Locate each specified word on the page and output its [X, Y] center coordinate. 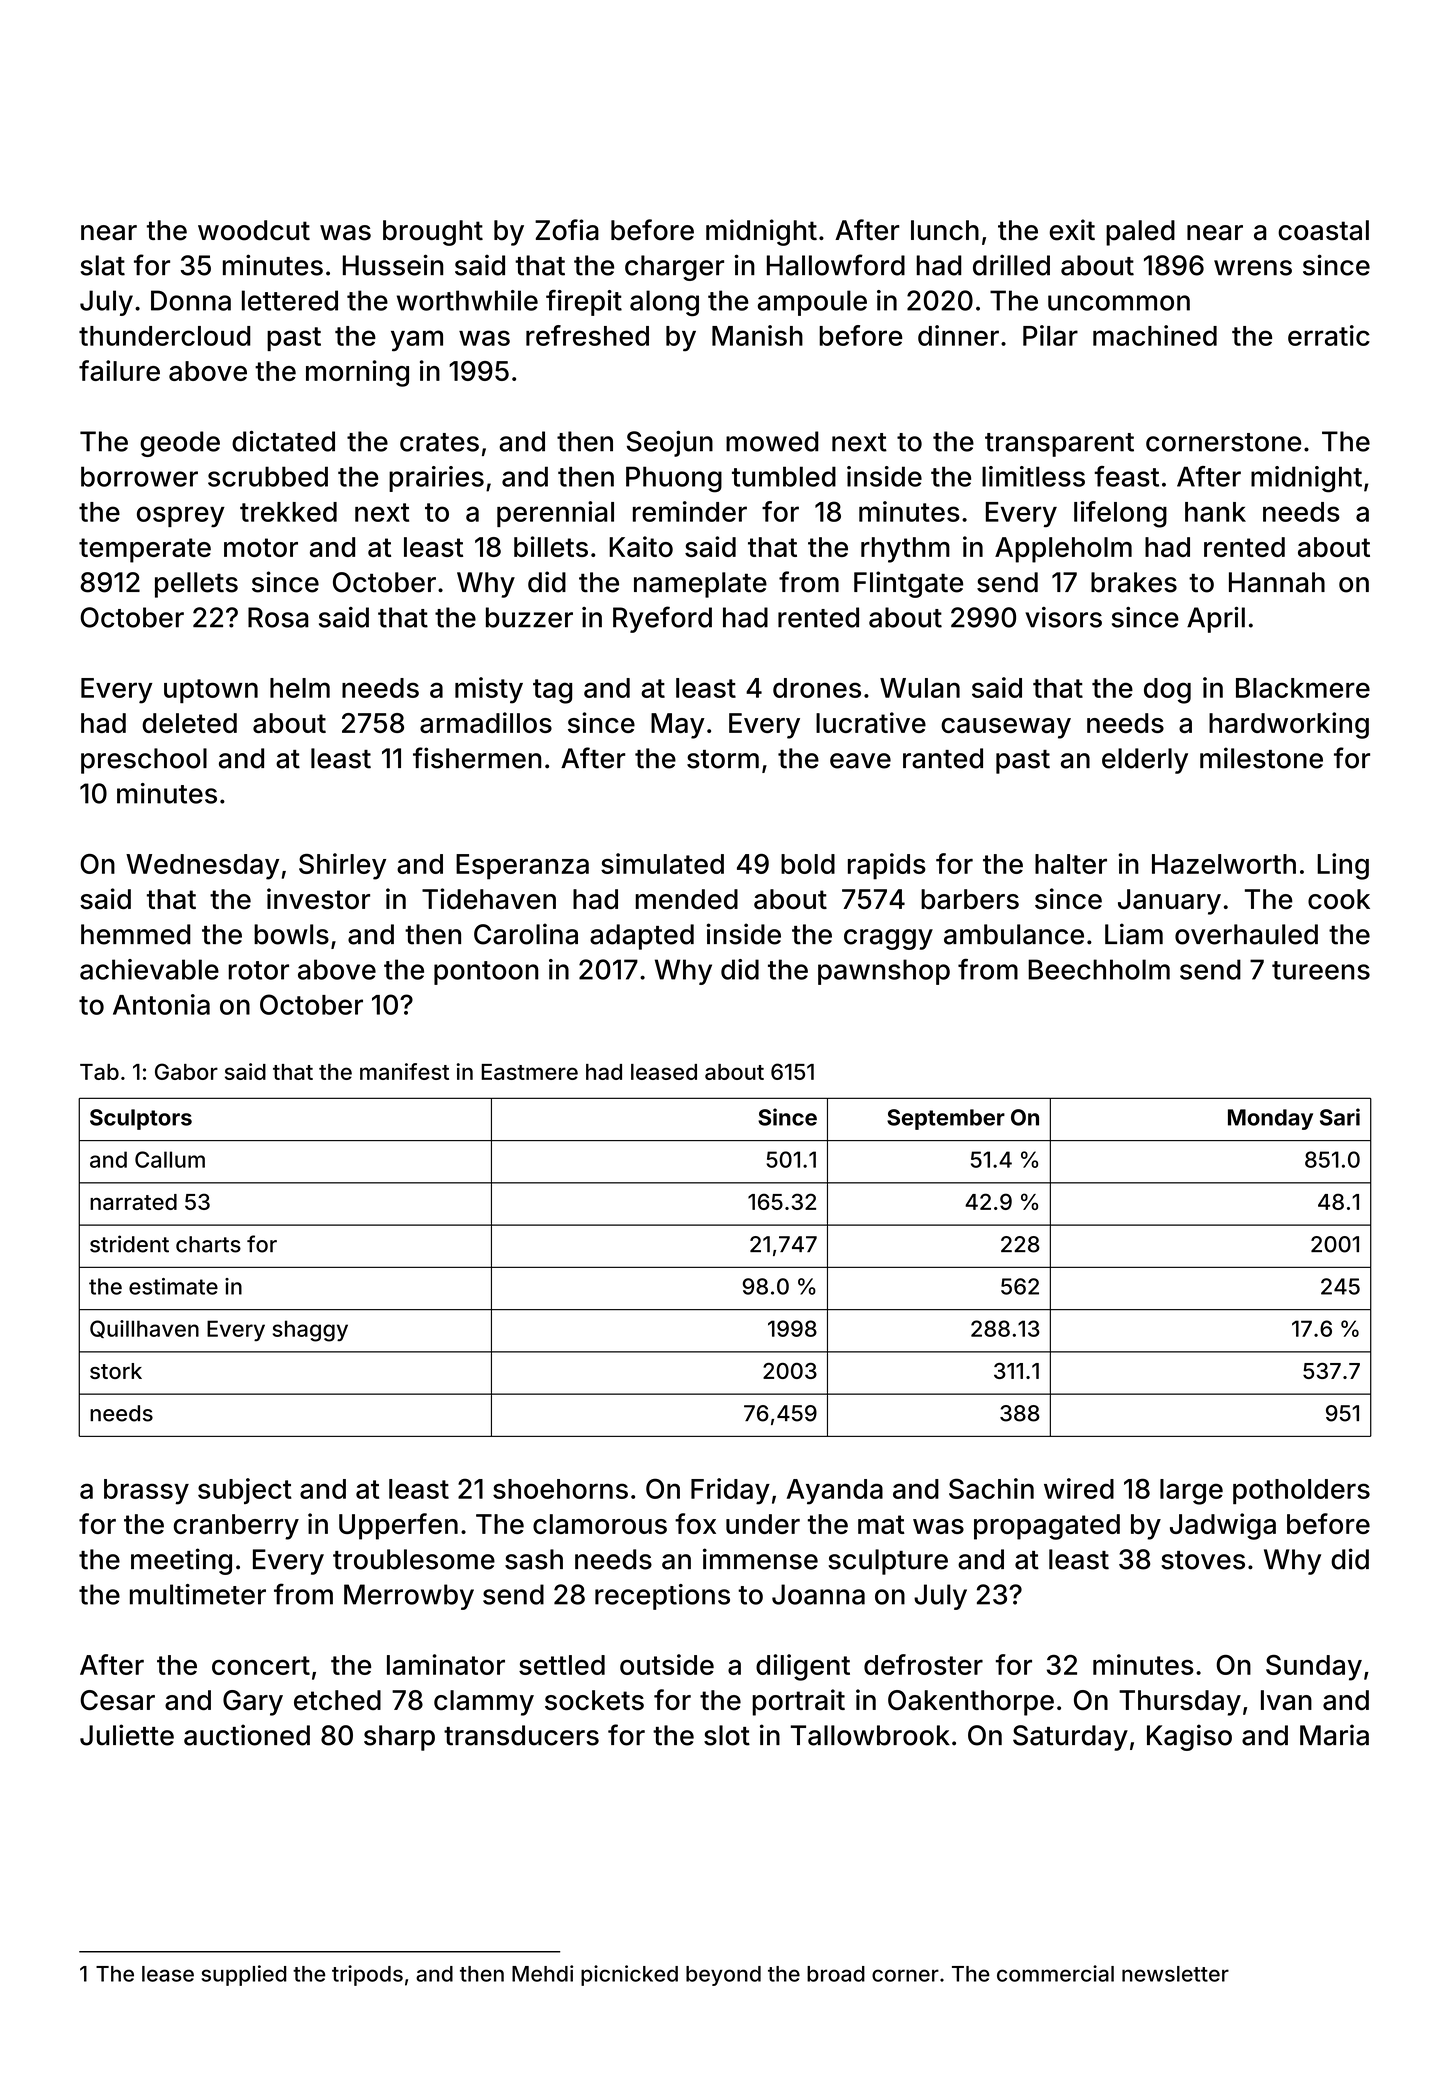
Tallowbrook [870, 1735]
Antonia [161, 1004]
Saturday [1070, 1738]
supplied [244, 1975]
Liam [1134, 934]
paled [1140, 233]
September [946, 1119]
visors [1063, 617]
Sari [1340, 1117]
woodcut [254, 230]
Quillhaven [144, 1329]
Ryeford [662, 619]
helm [300, 688]
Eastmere [529, 1072]
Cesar [117, 1700]
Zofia [567, 230]
